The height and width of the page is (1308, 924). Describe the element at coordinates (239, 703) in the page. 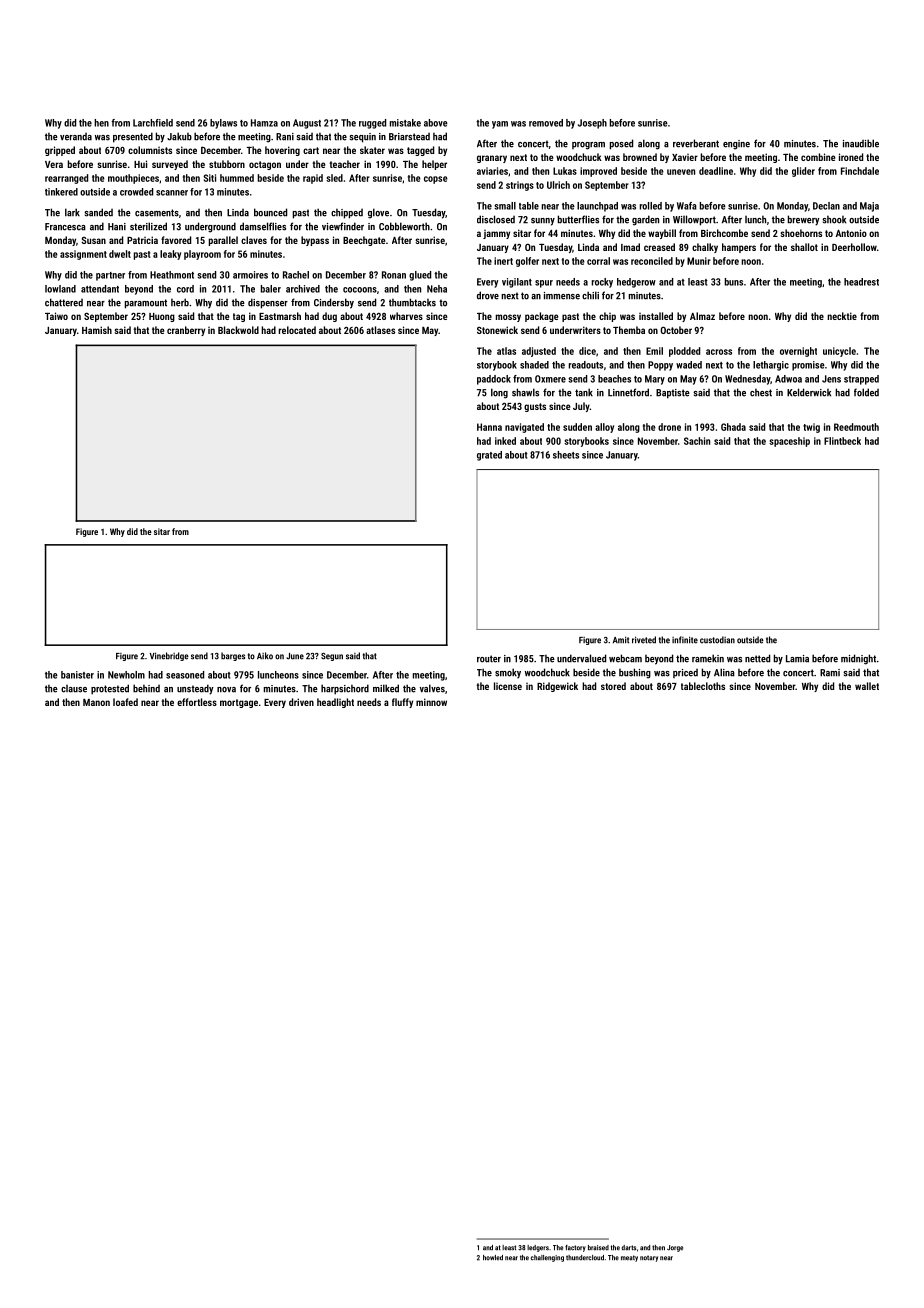

I see `mortgage` at that location.
